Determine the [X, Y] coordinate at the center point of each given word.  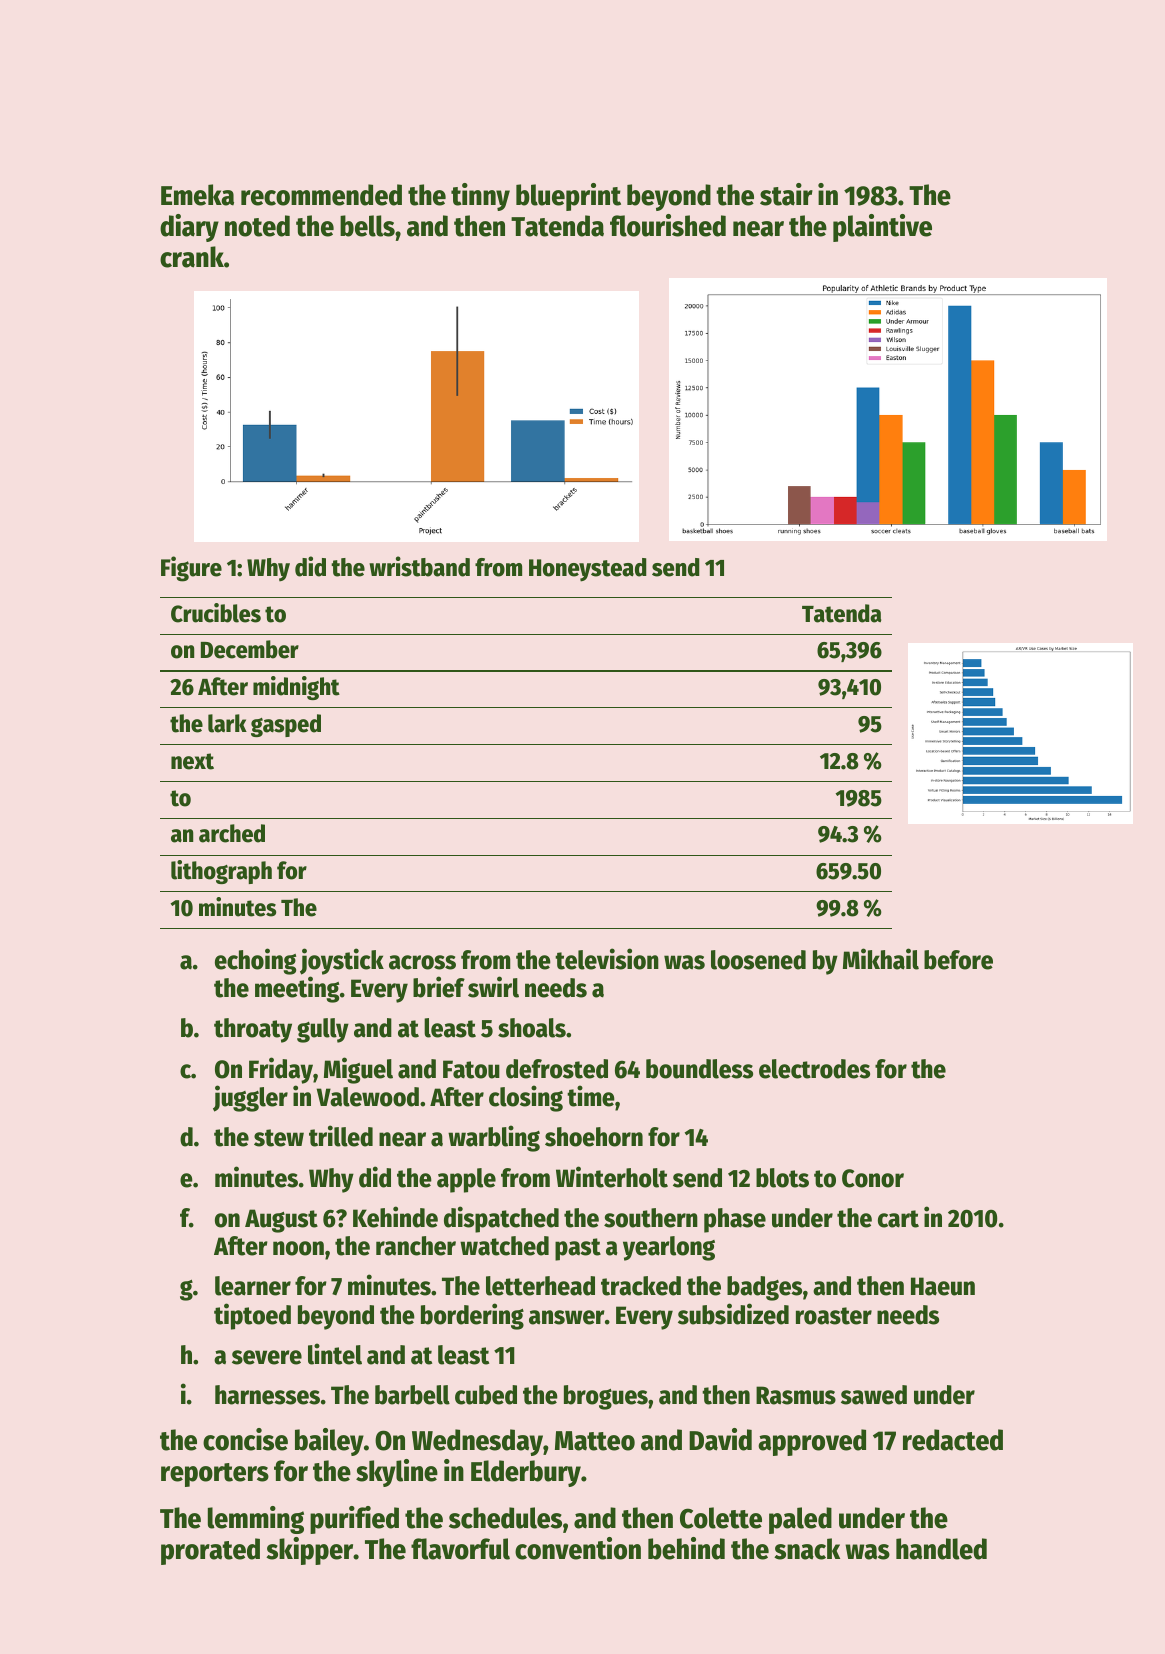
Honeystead [588, 570]
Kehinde [395, 1217]
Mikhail [881, 959]
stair [786, 194]
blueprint [568, 197]
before [958, 960]
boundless [699, 1069]
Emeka [197, 195]
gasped [286, 725]
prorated [210, 1551]
